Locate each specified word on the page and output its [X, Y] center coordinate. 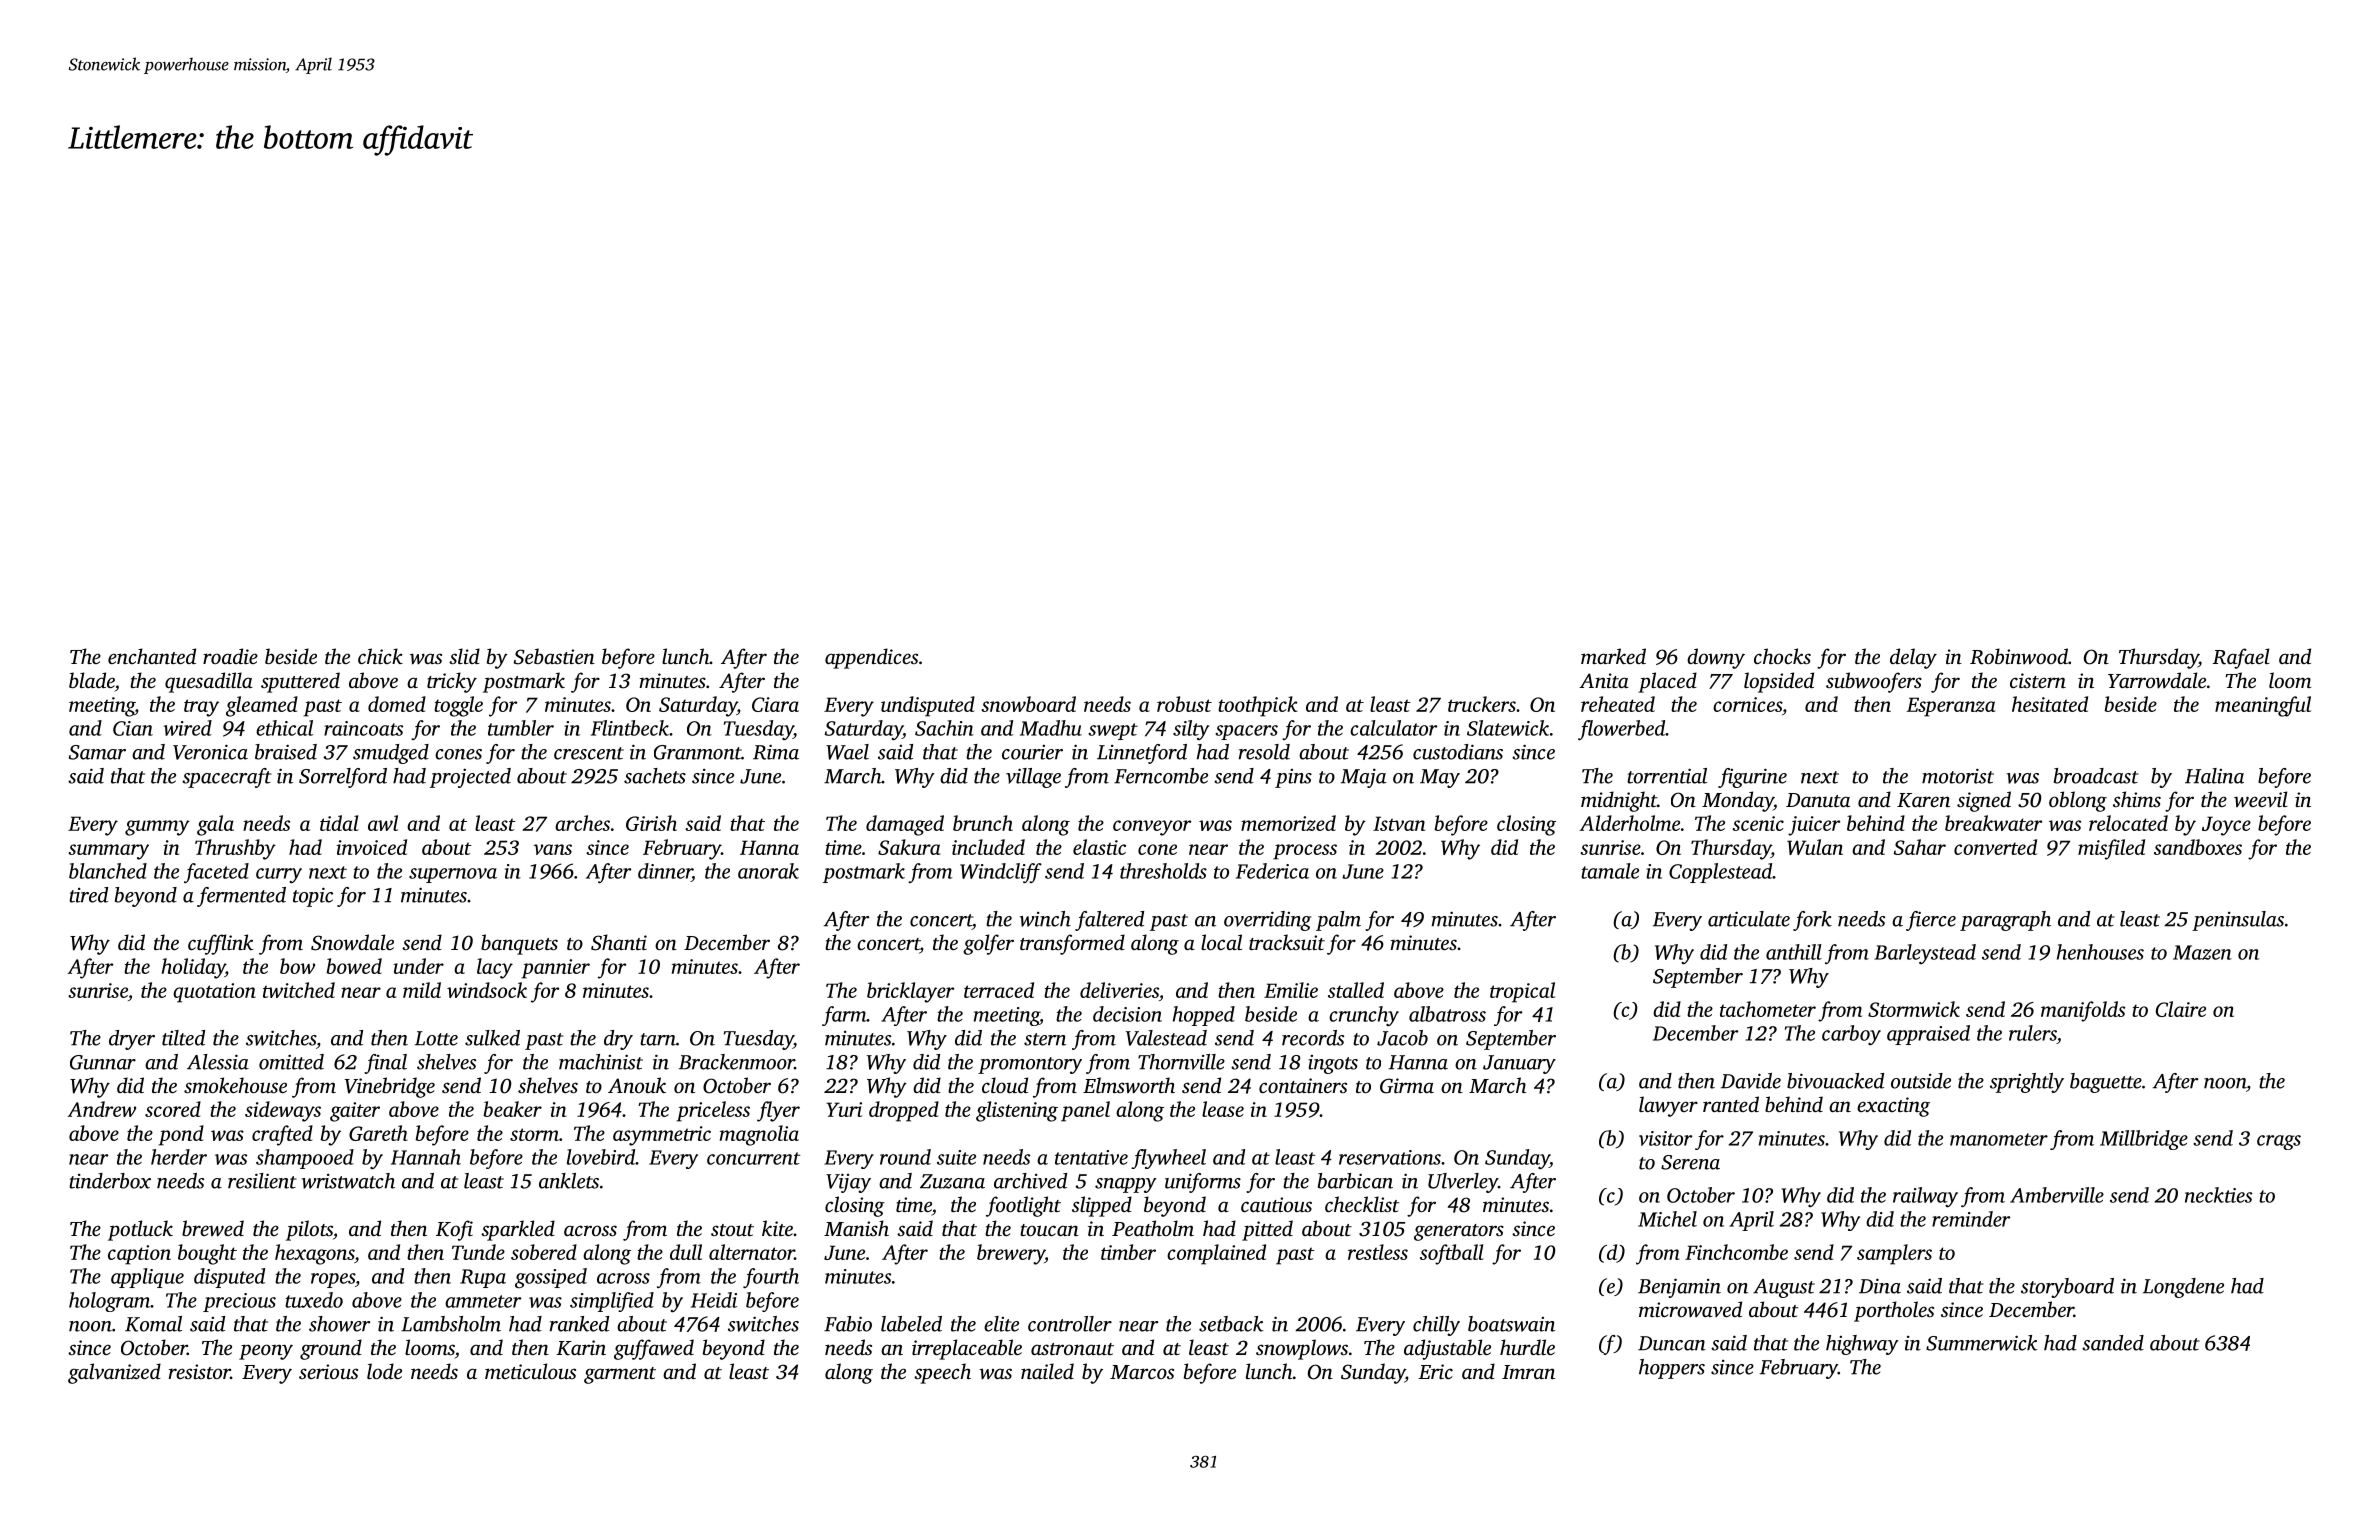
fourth [771, 1278]
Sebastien [554, 656]
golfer [988, 944]
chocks [1782, 656]
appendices [871, 658]
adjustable [1447, 1349]
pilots [309, 1230]
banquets [519, 944]
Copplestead [1721, 873]
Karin [581, 1348]
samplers [1894, 1254]
